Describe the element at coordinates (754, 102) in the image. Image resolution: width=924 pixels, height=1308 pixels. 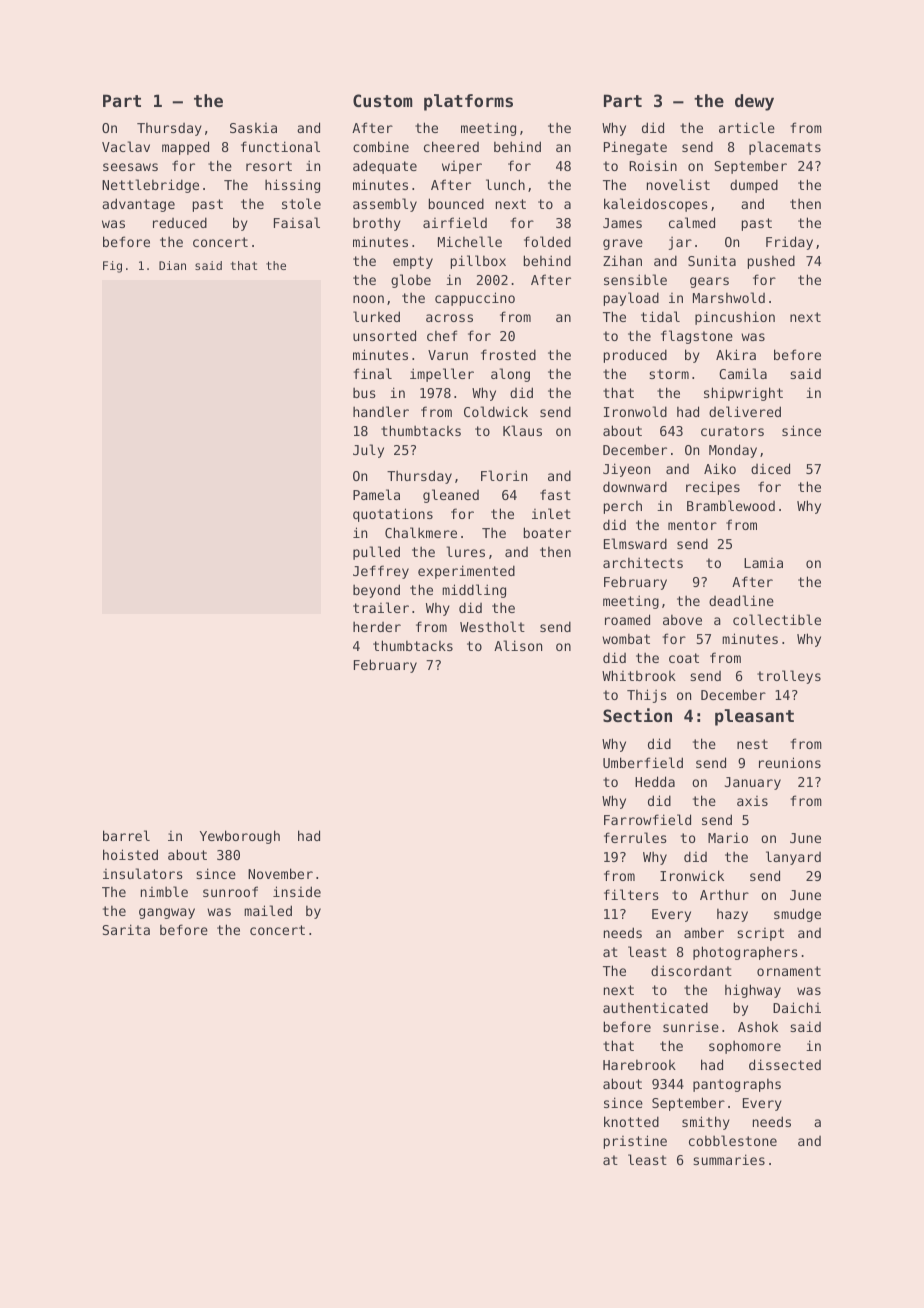
I see `dewy` at that location.
